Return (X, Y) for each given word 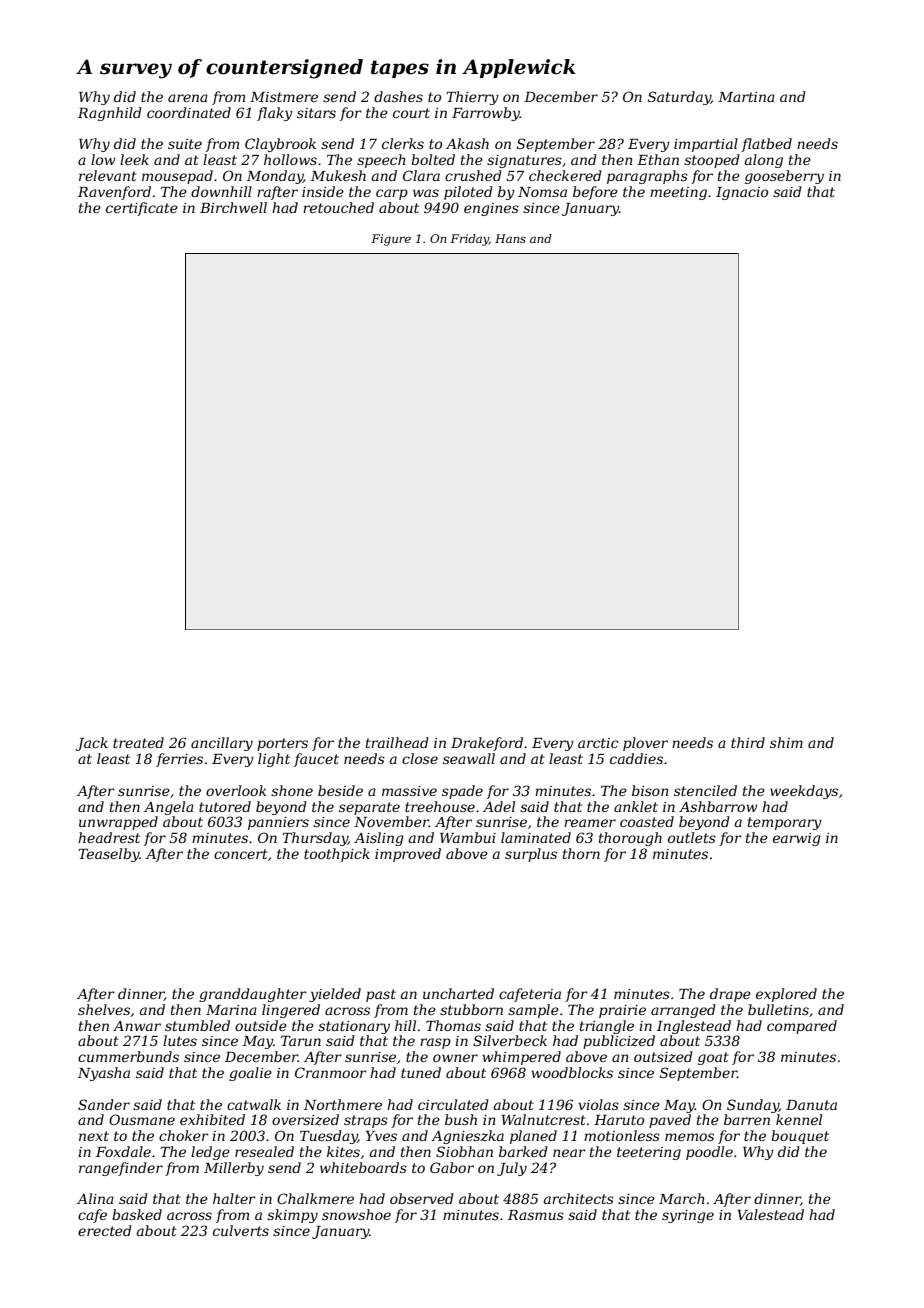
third (748, 742)
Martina (746, 97)
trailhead (397, 742)
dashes (398, 96)
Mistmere (284, 97)
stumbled (197, 1025)
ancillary (222, 744)
